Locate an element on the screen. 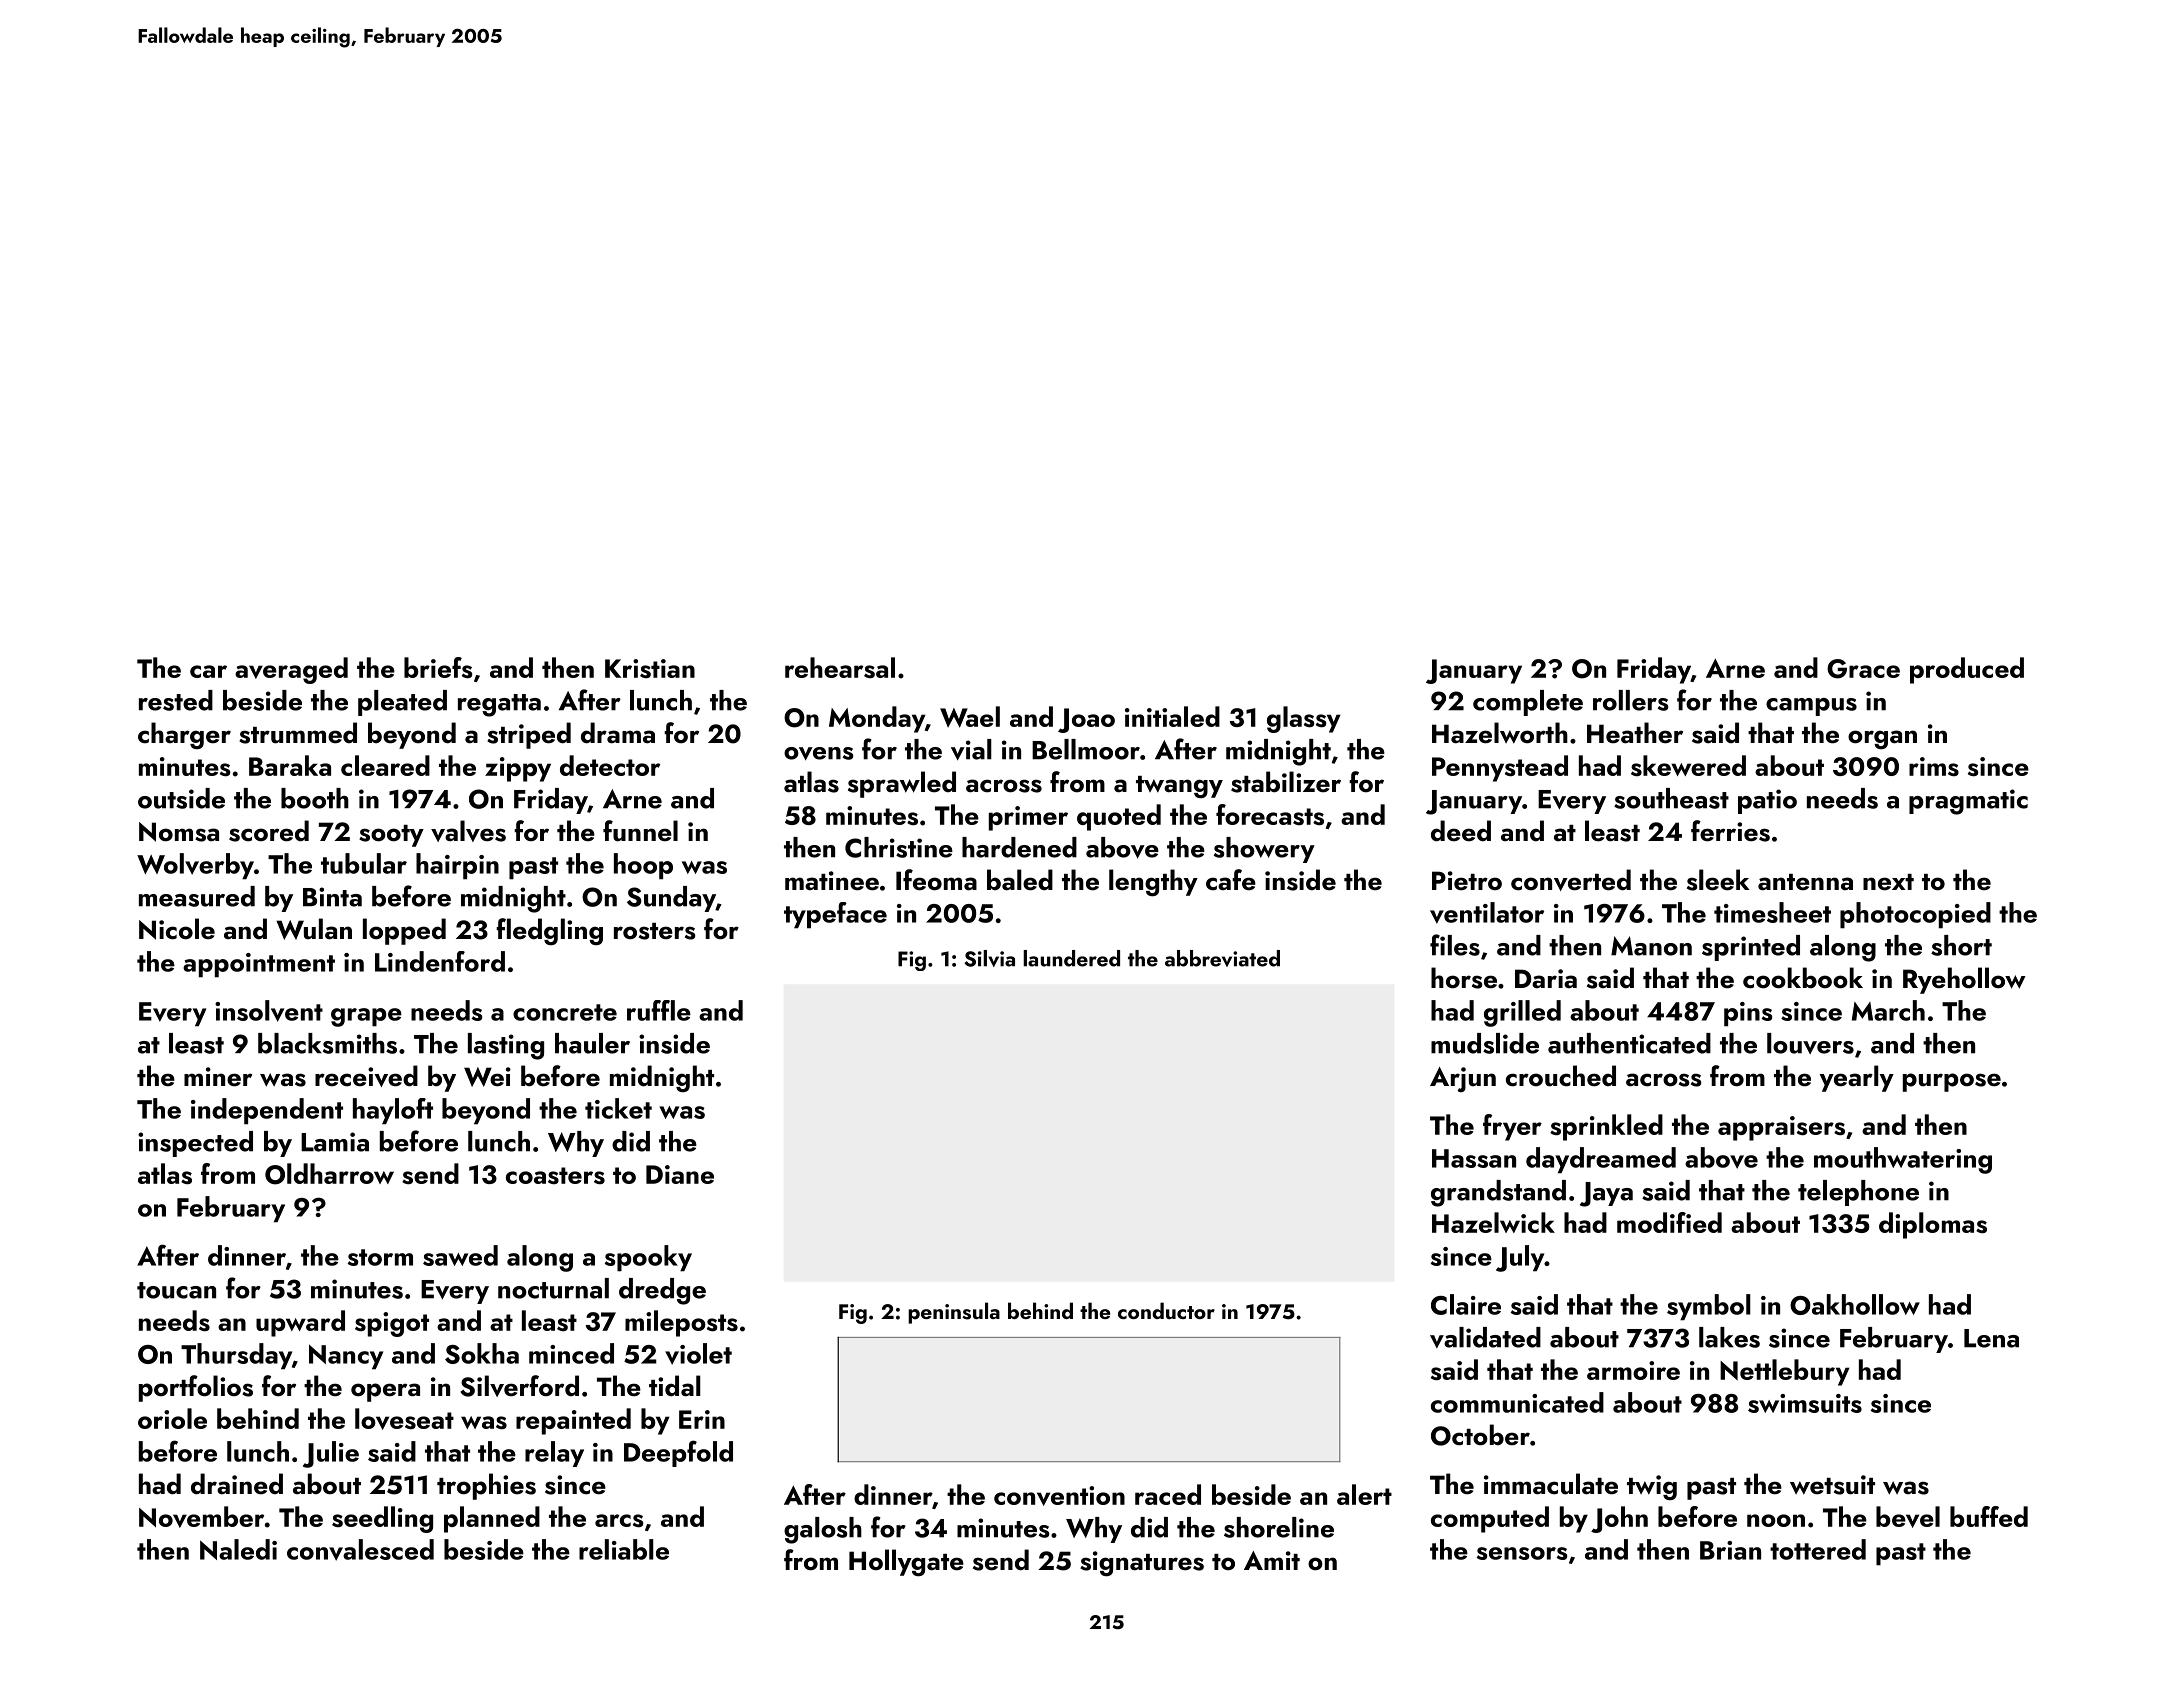 The image size is (2178, 1683). Grace is located at coordinates (1863, 669).
